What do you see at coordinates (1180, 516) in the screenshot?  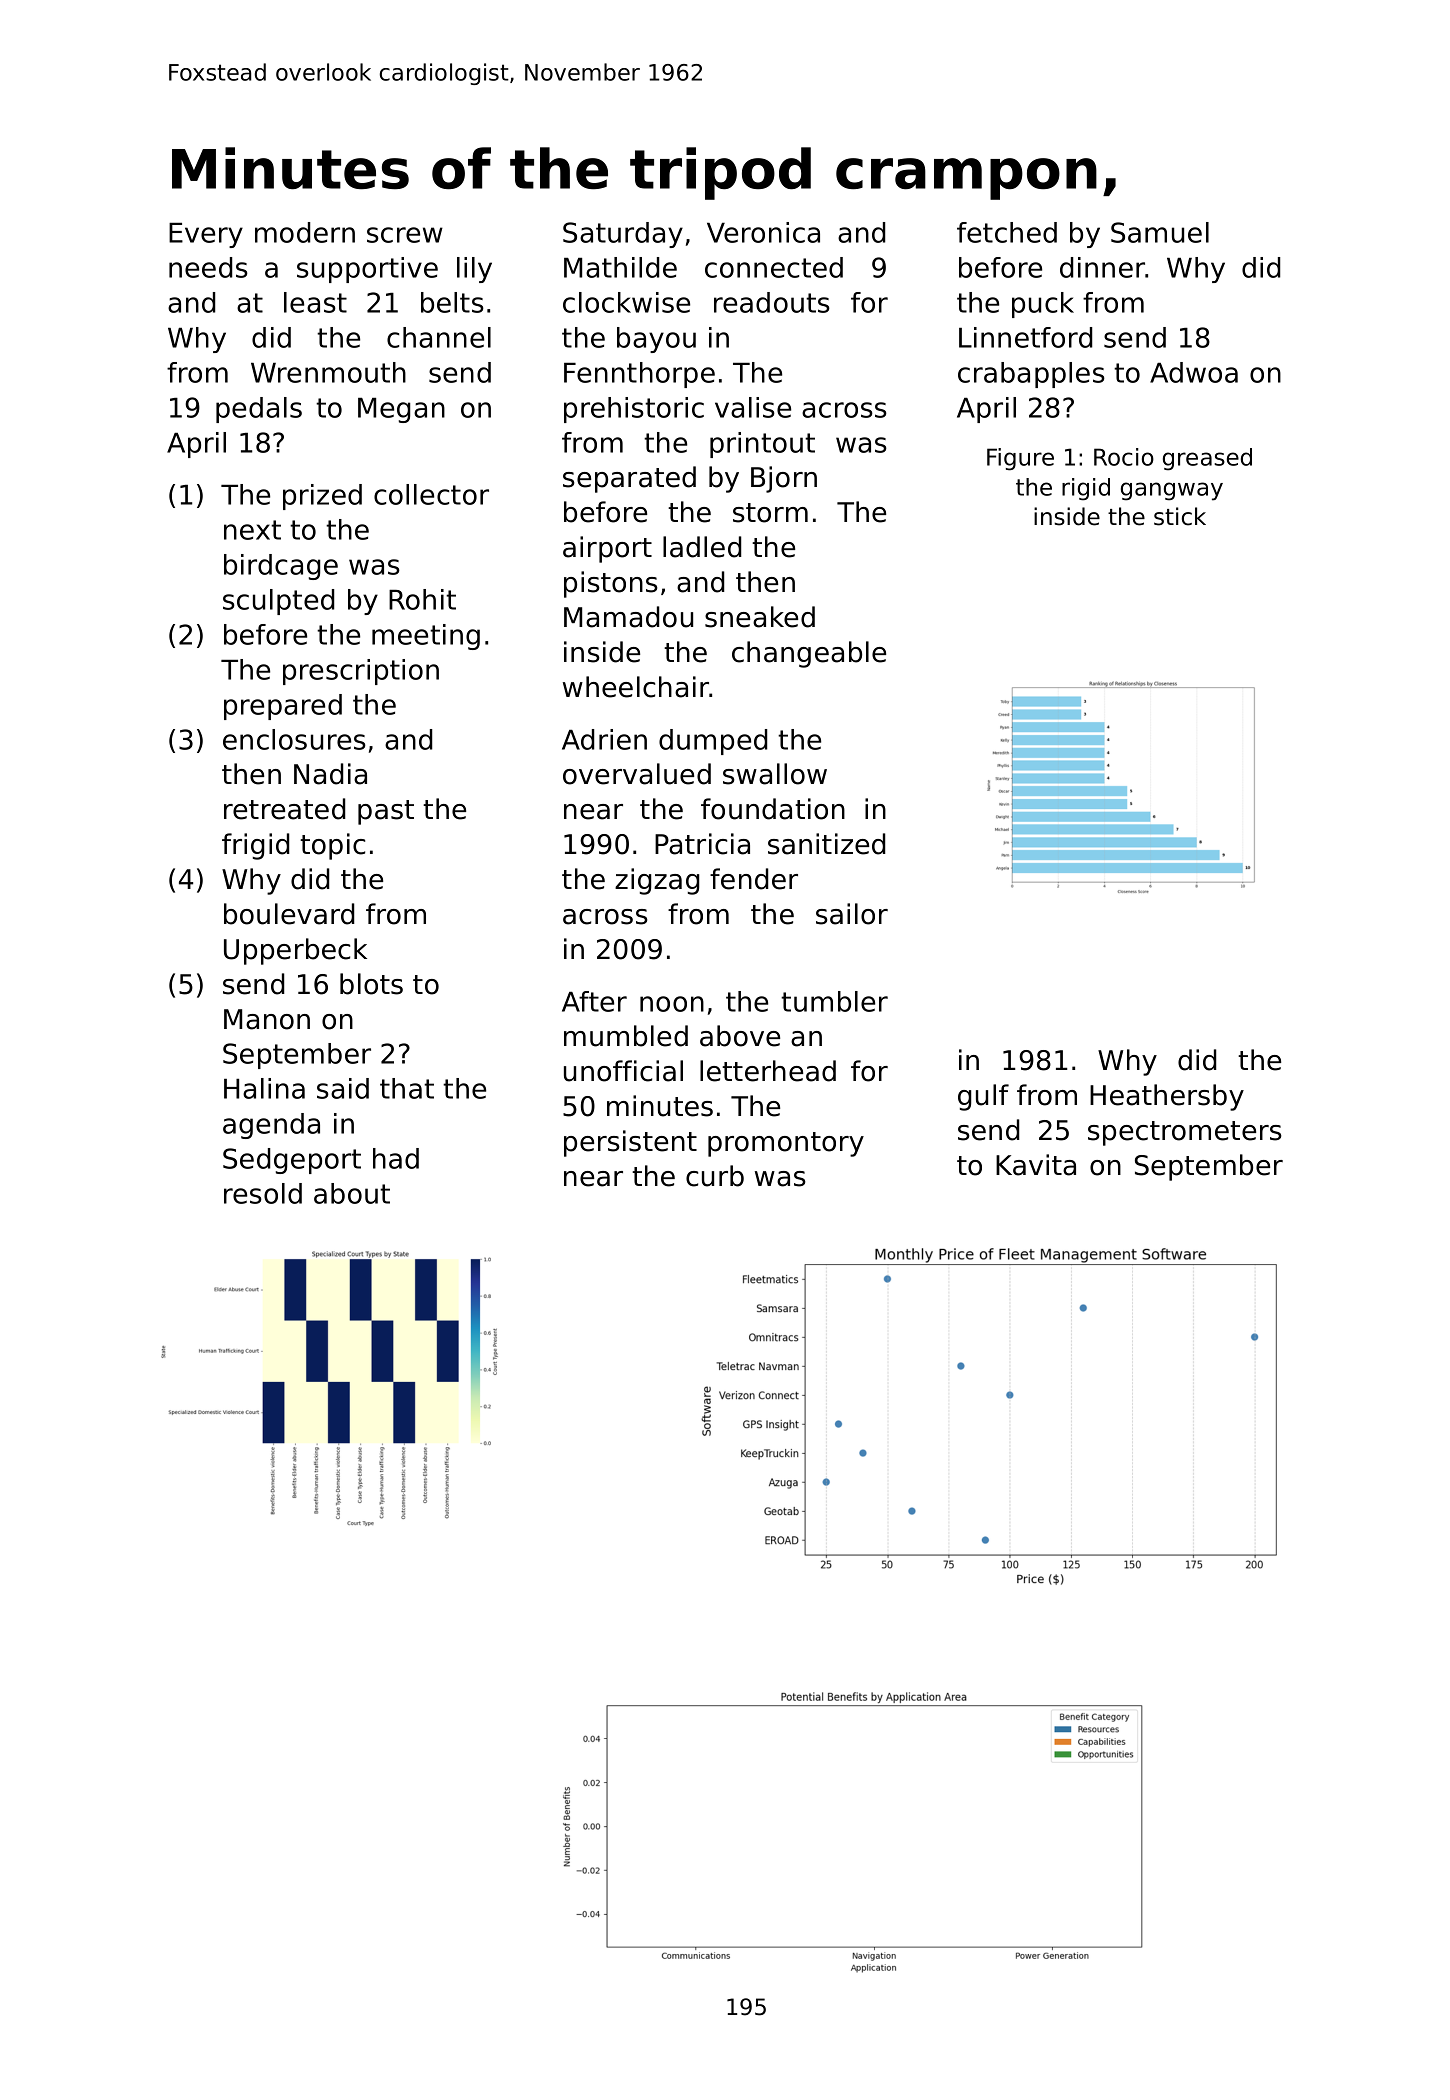 I see `stick` at bounding box center [1180, 516].
